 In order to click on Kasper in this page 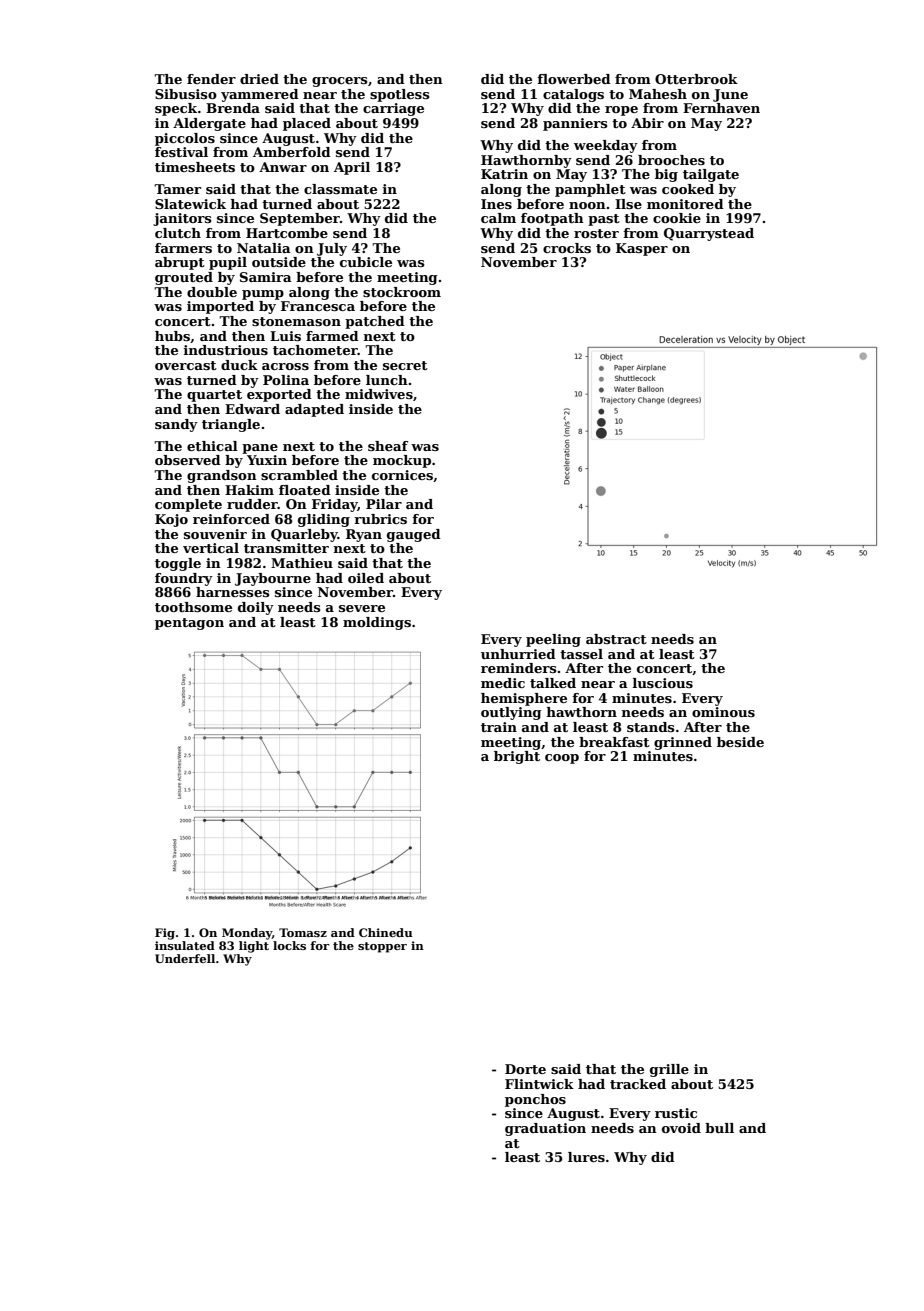, I will do `click(642, 249)`.
